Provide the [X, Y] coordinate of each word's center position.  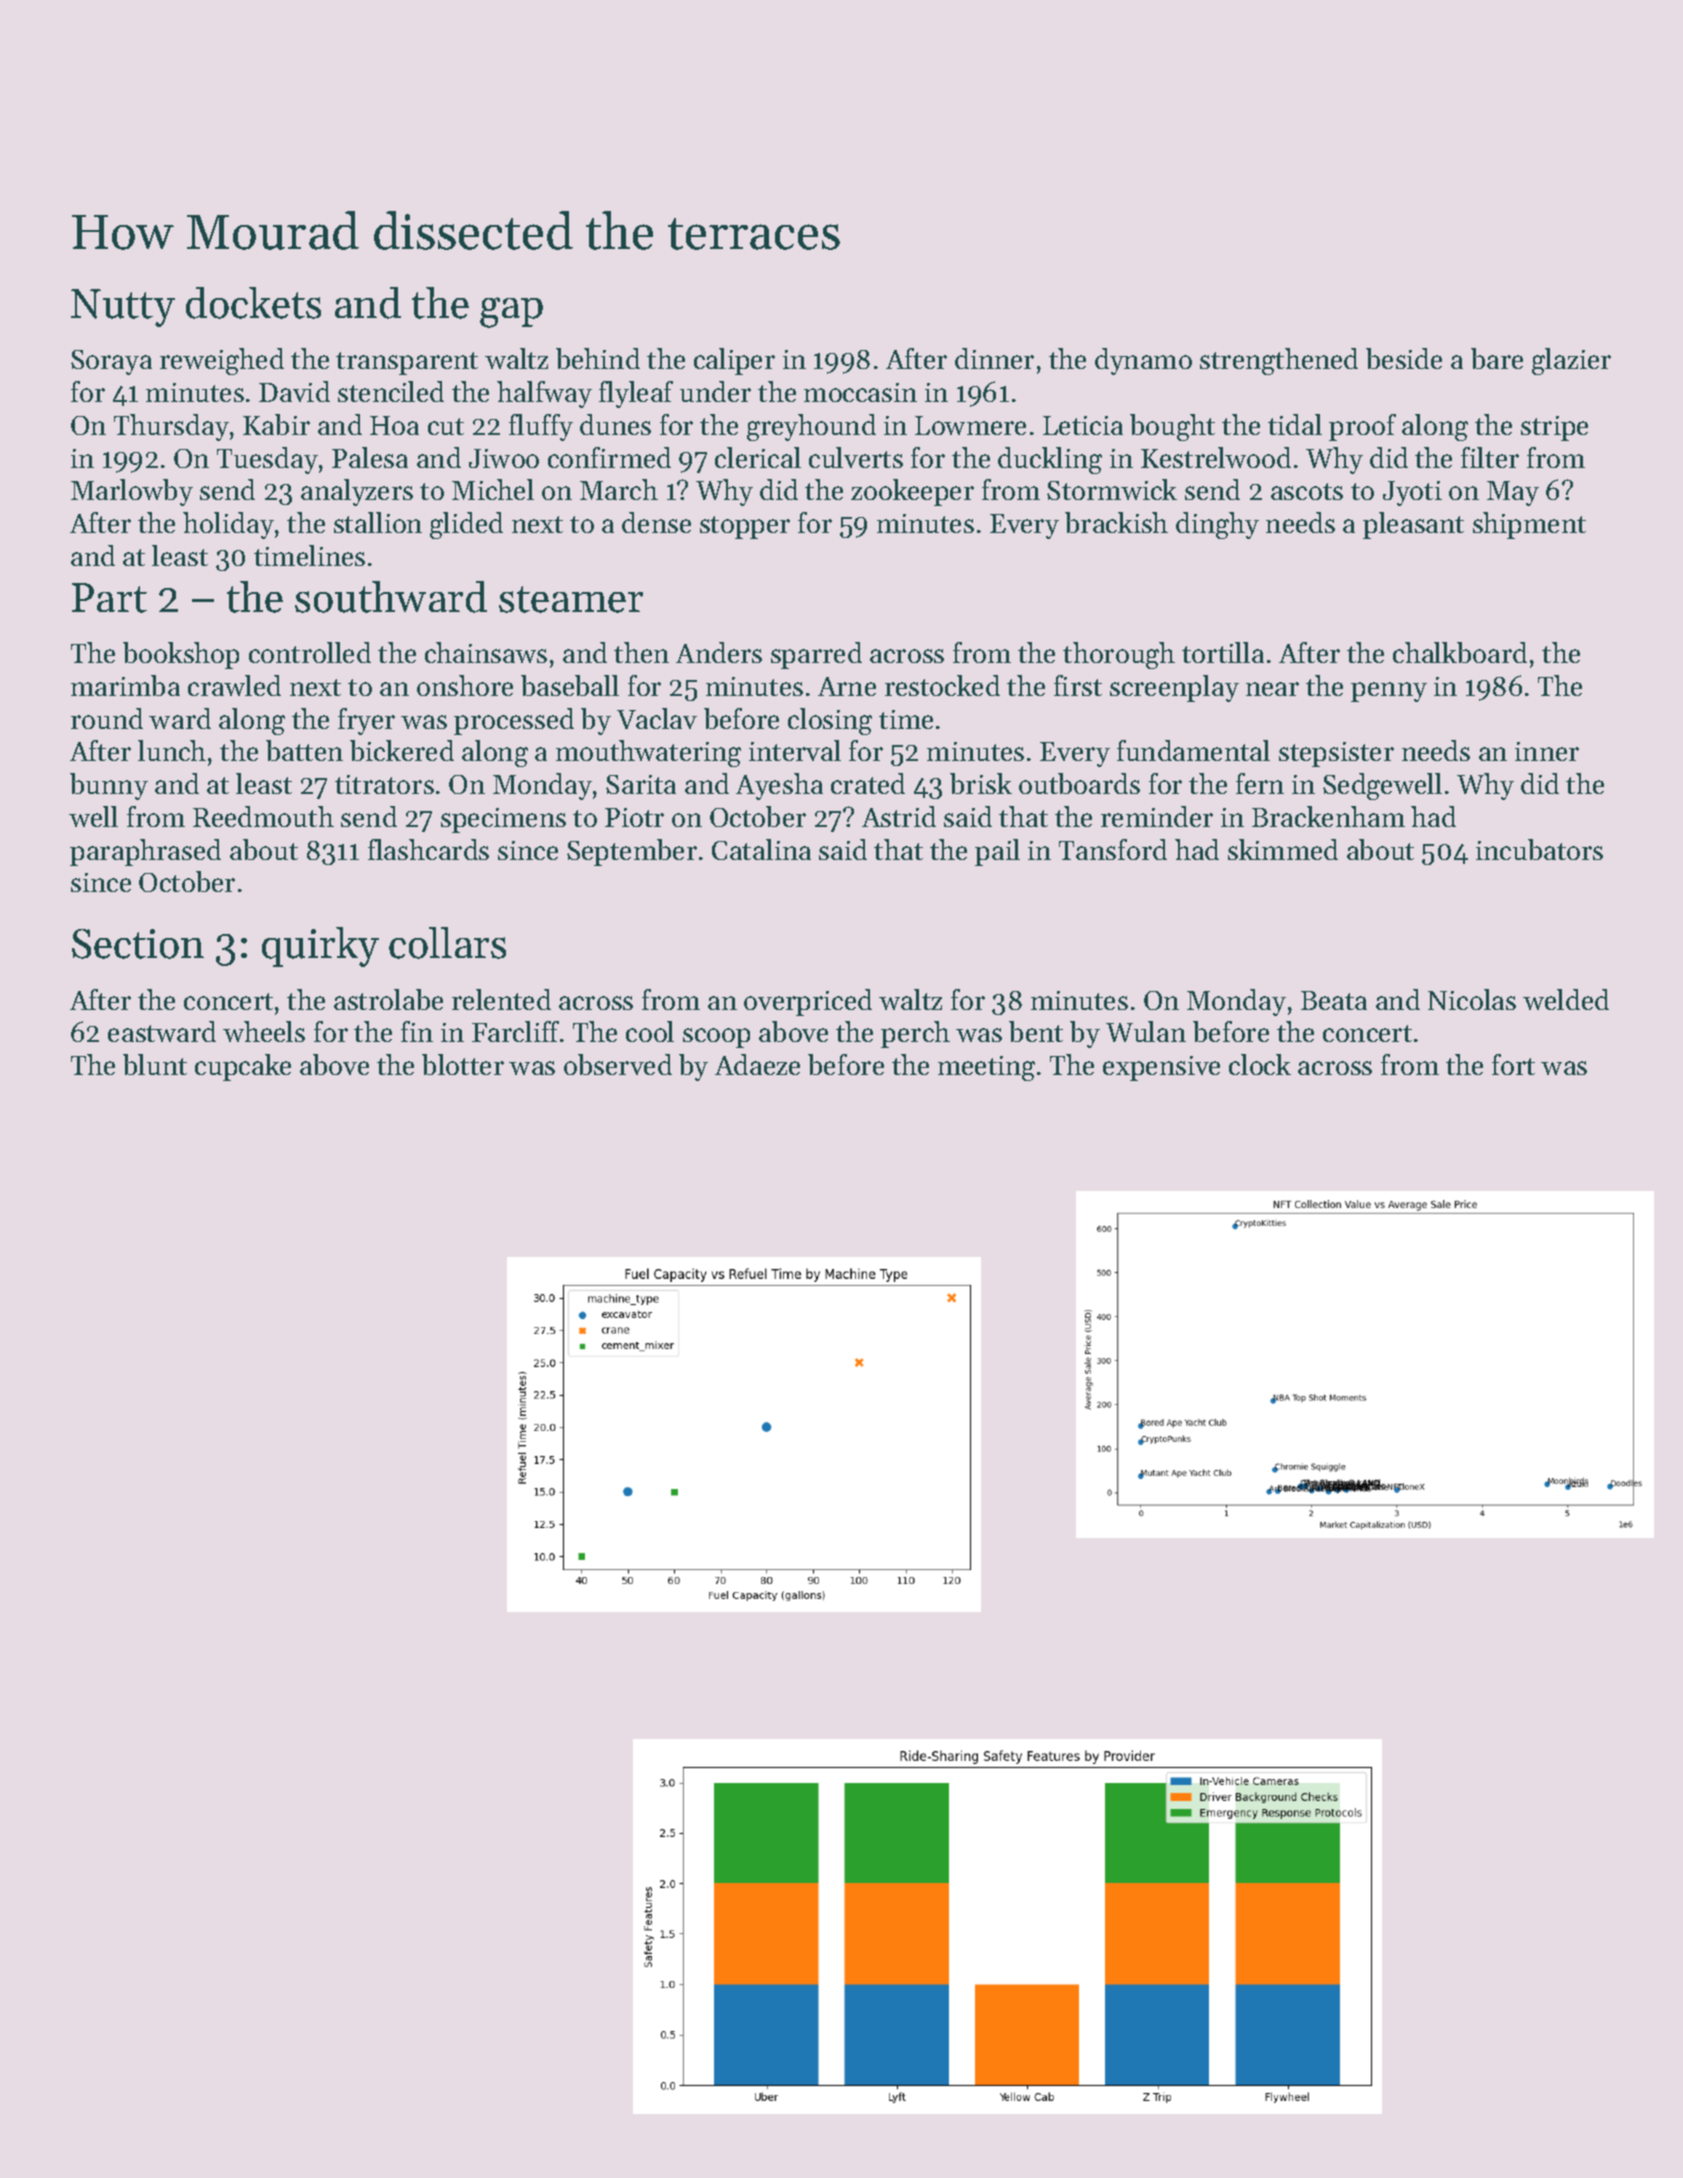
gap [511, 312]
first [1078, 685]
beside [1404, 358]
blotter [463, 1064]
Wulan [1146, 1031]
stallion [378, 522]
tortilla [1223, 652]
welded [1566, 999]
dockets [253, 303]
